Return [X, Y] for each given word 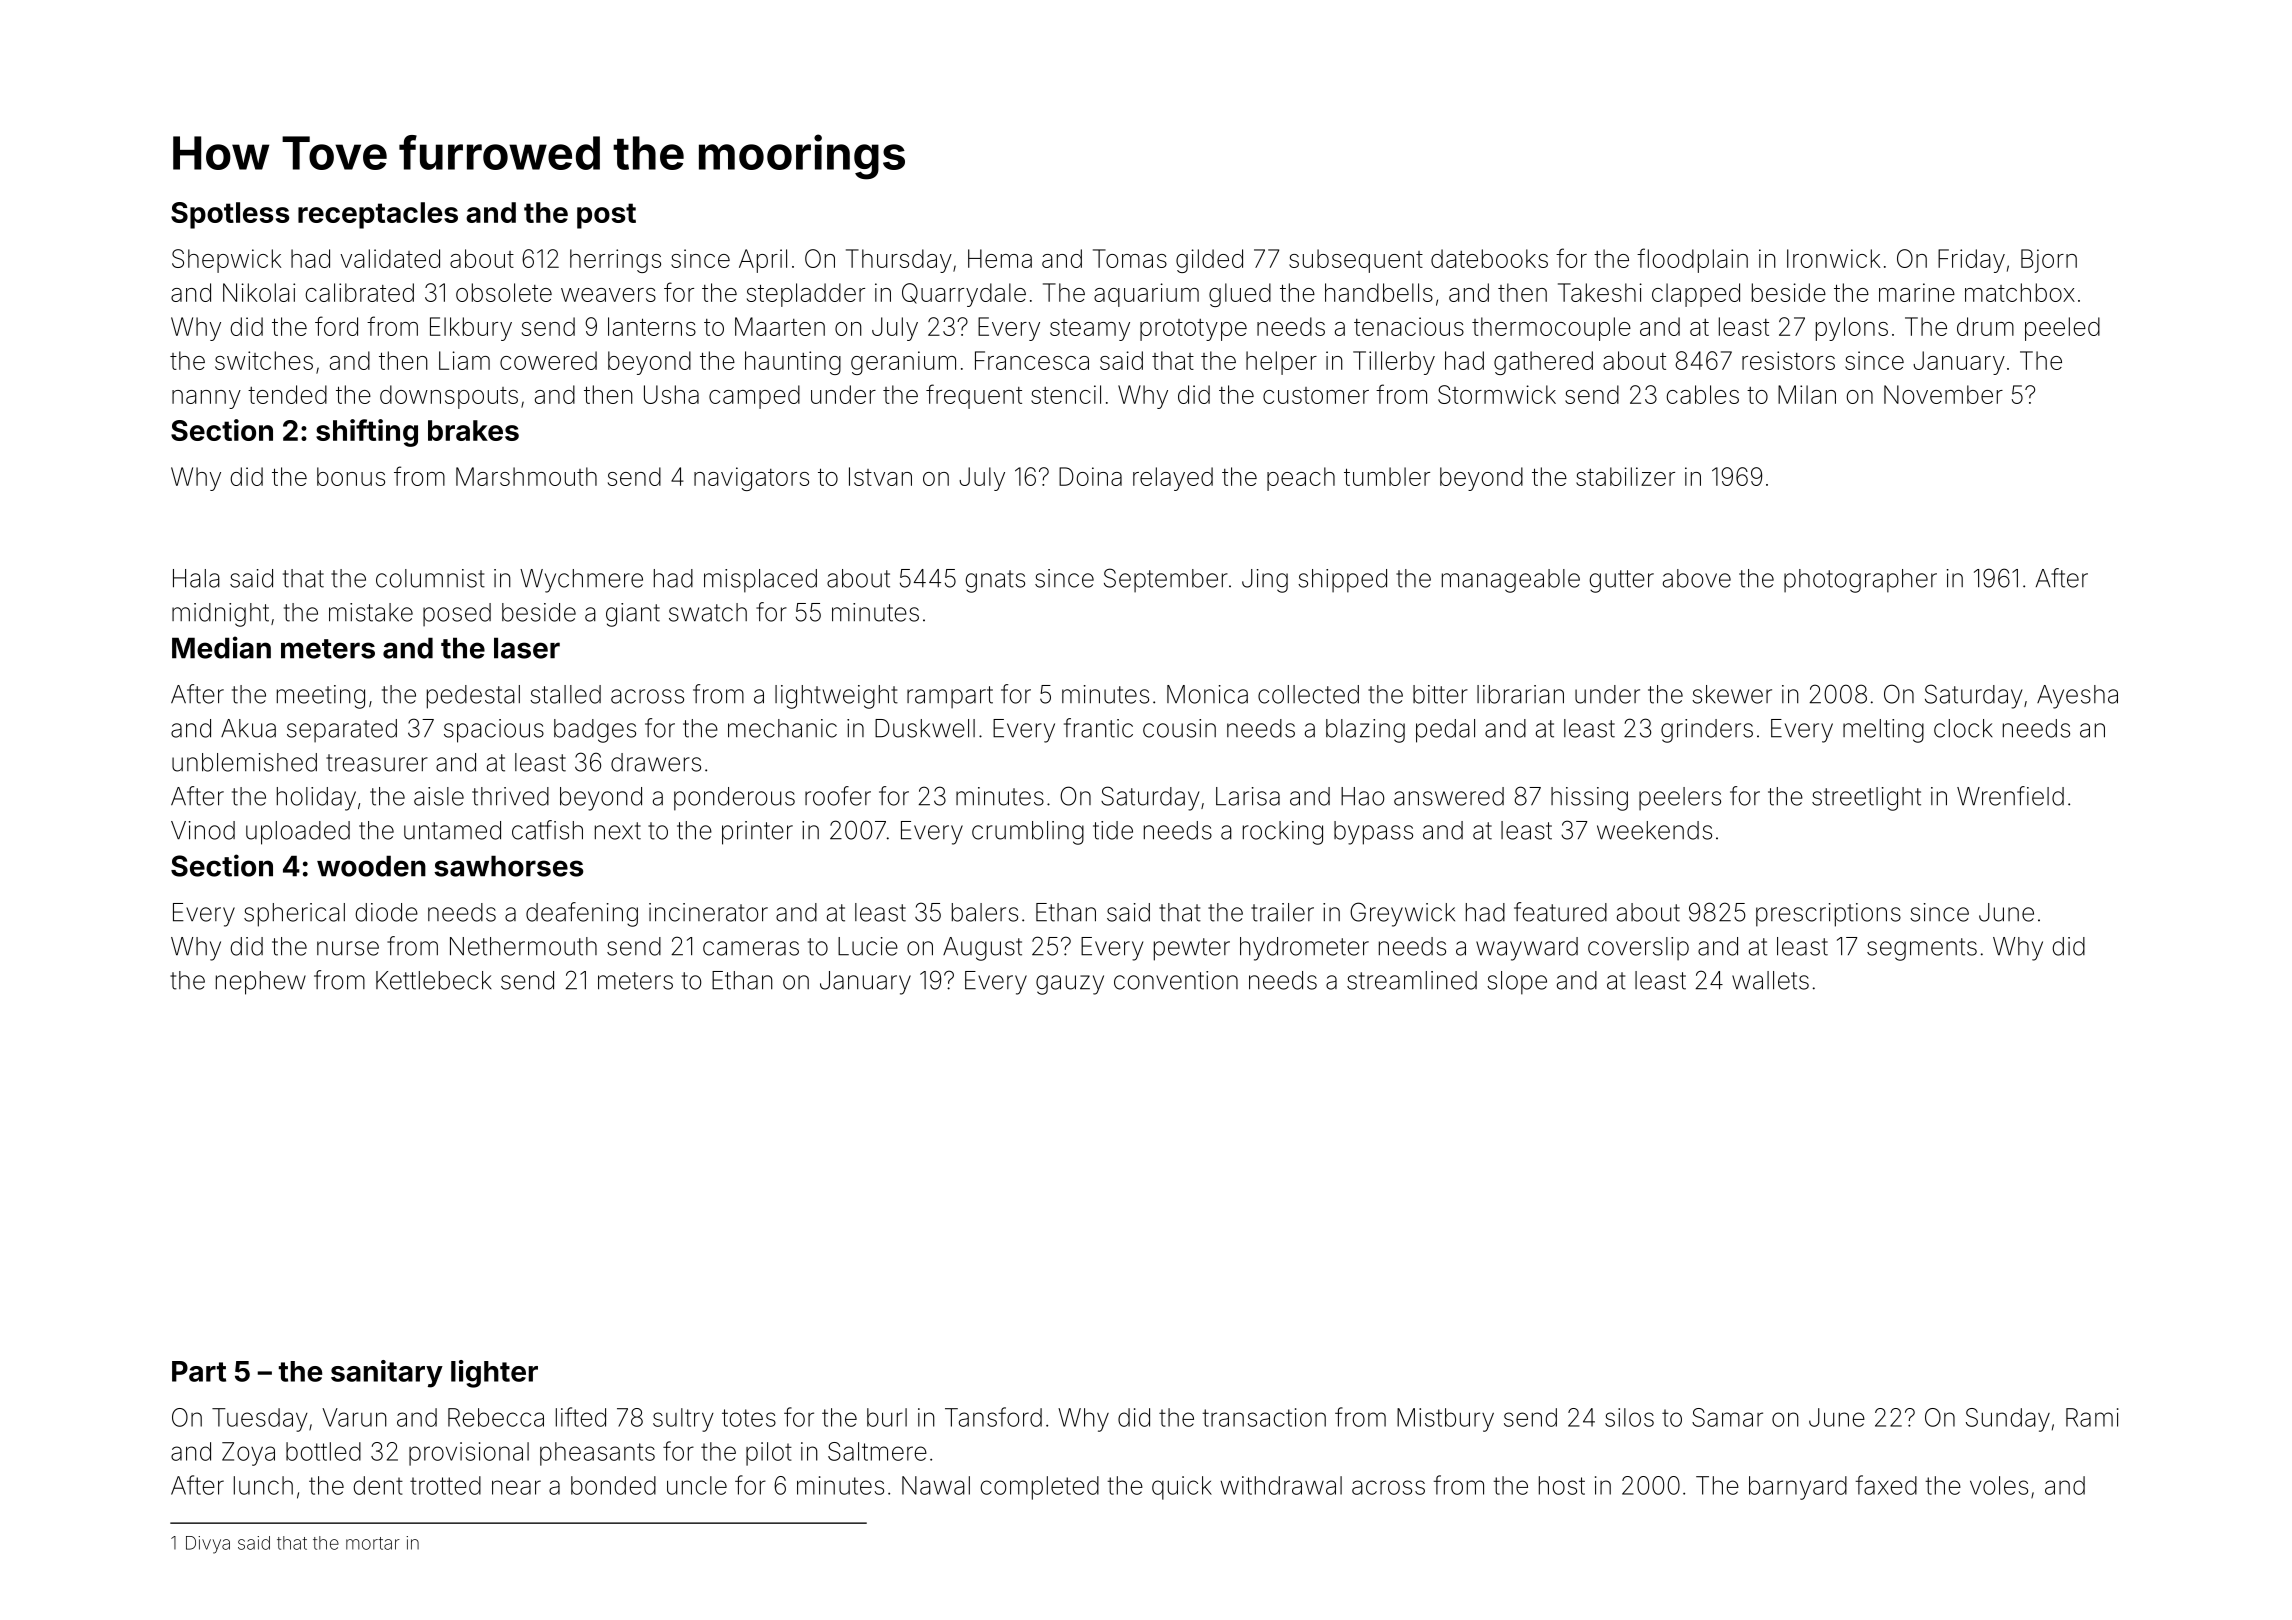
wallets [1770, 980]
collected [1308, 694]
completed [1039, 1488]
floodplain [1692, 260]
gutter [1621, 581]
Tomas [1130, 258]
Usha [671, 394]
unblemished [244, 762]
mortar [373, 1543]
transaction [1264, 1417]
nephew [261, 983]
